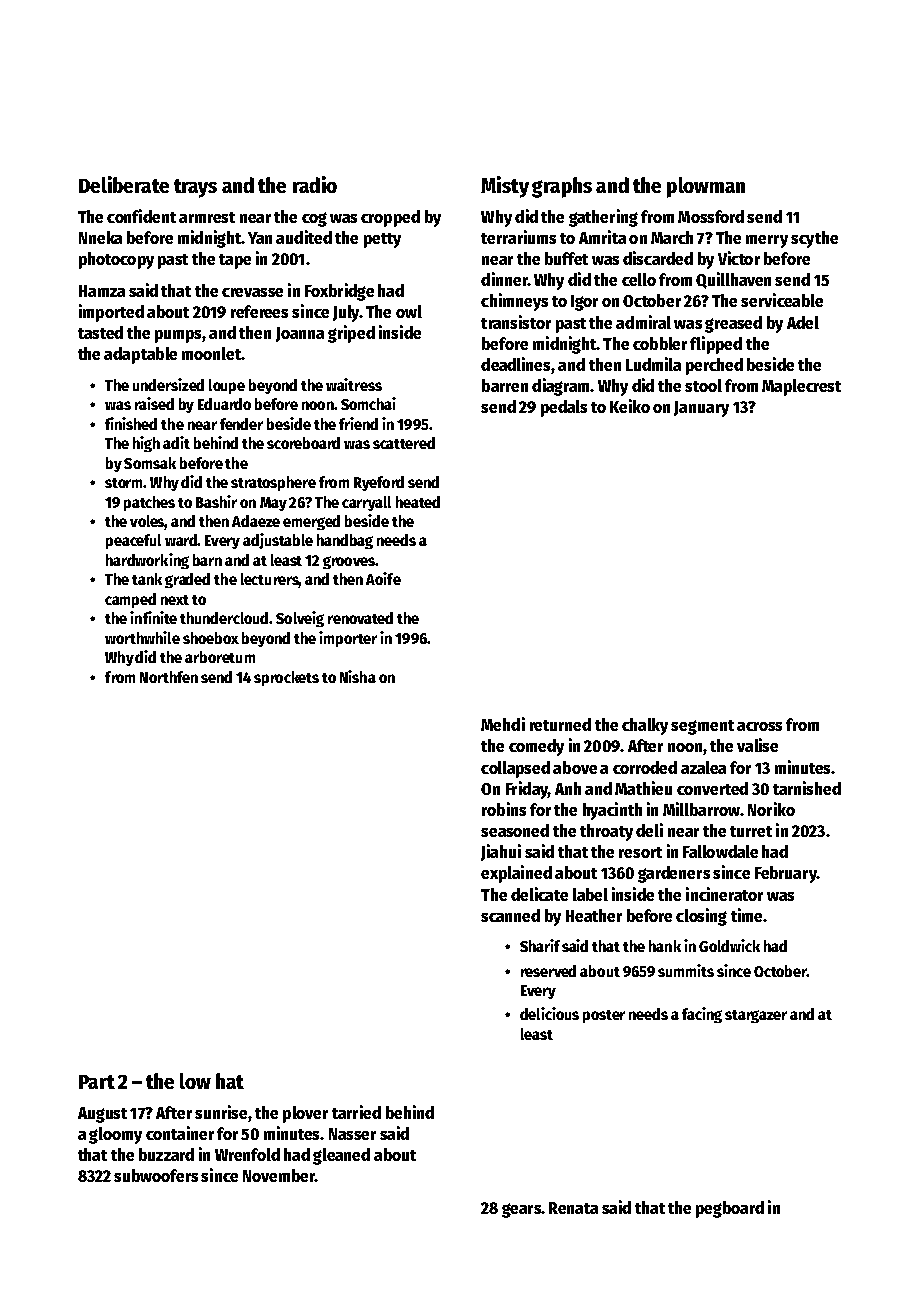 The width and height of the screenshot is (924, 1311). What do you see at coordinates (594, 915) in the screenshot?
I see `Heather` at bounding box center [594, 915].
